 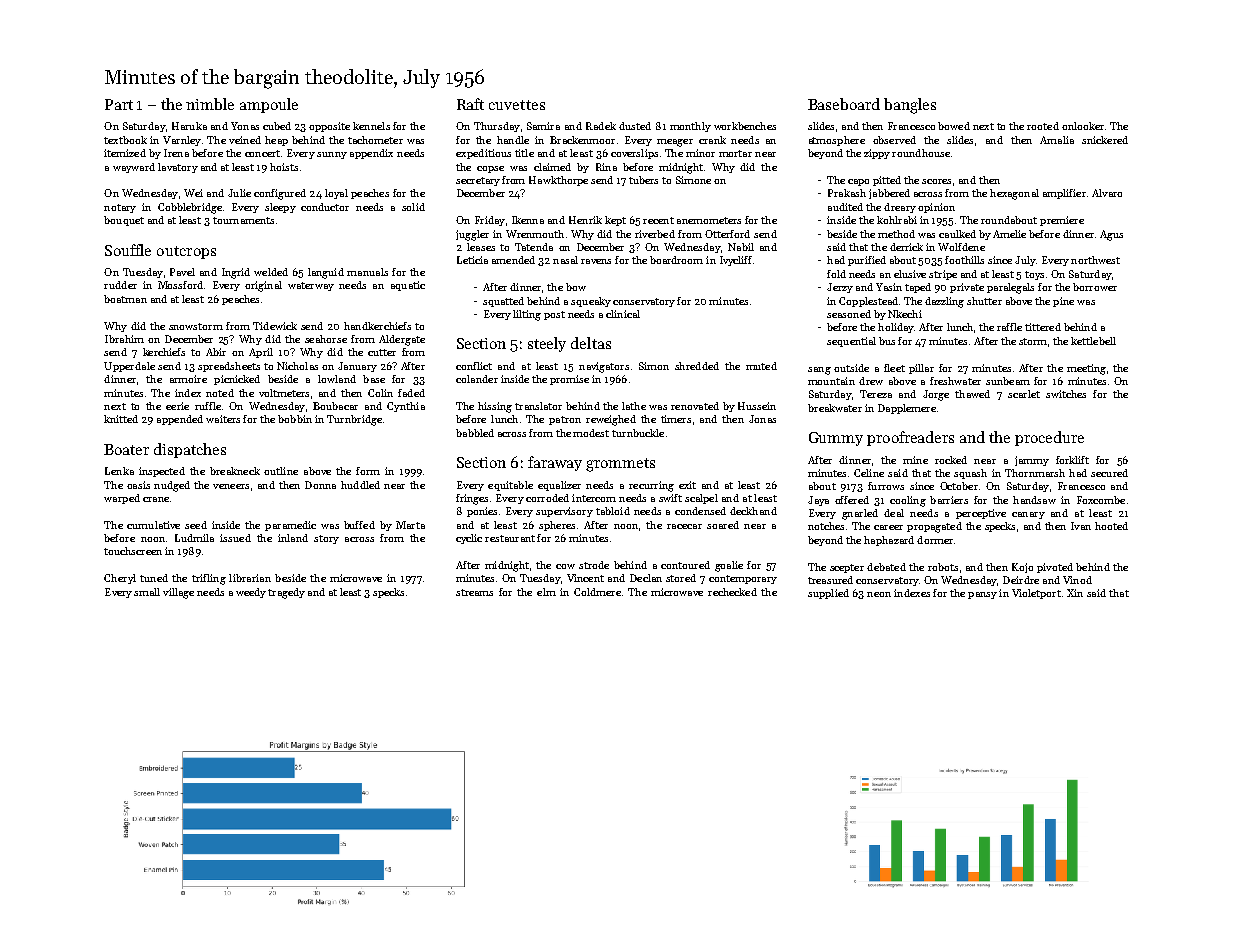 I want to click on squeaky, so click(x=591, y=302).
